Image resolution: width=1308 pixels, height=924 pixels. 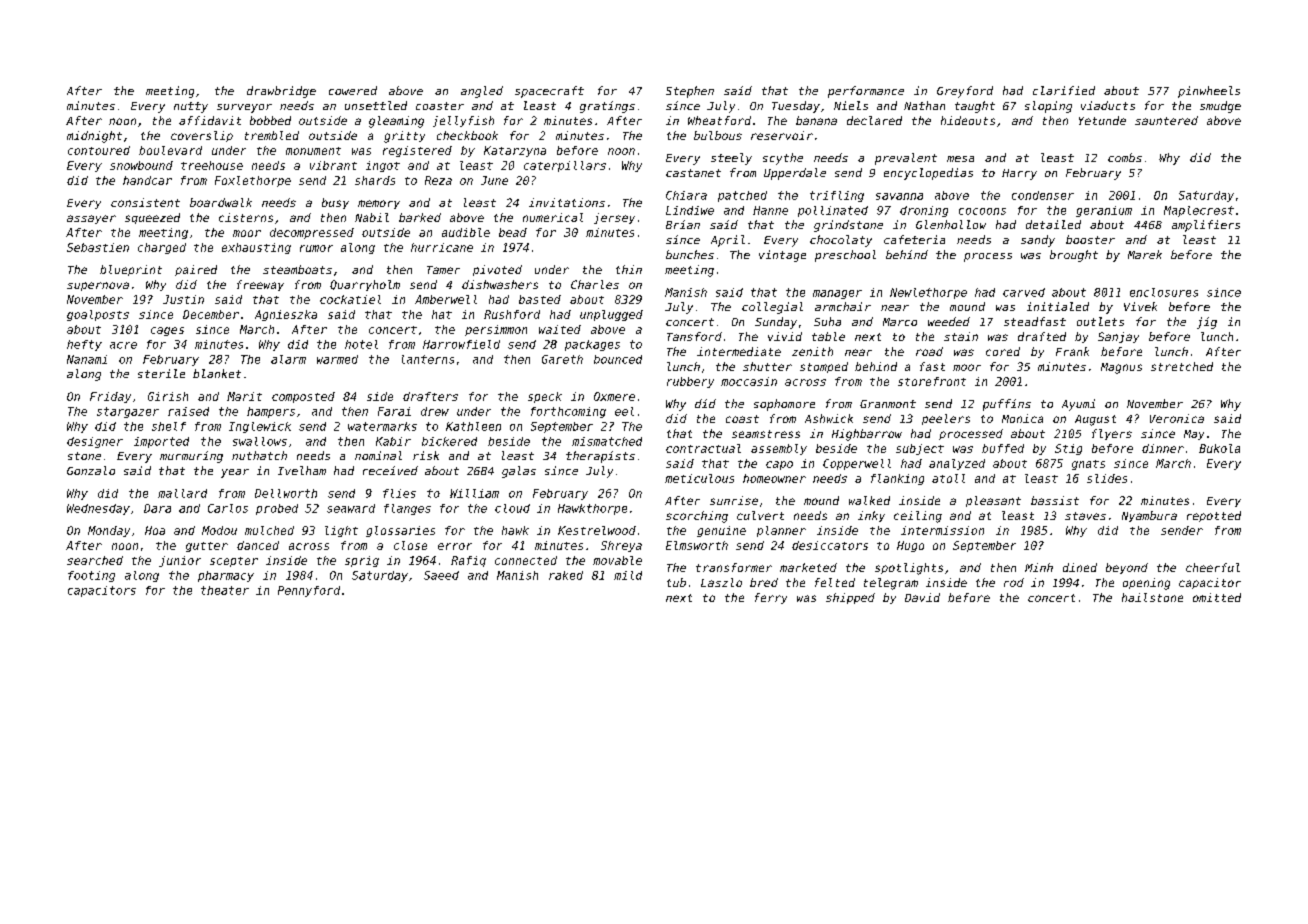 I want to click on theater, so click(x=225, y=590).
